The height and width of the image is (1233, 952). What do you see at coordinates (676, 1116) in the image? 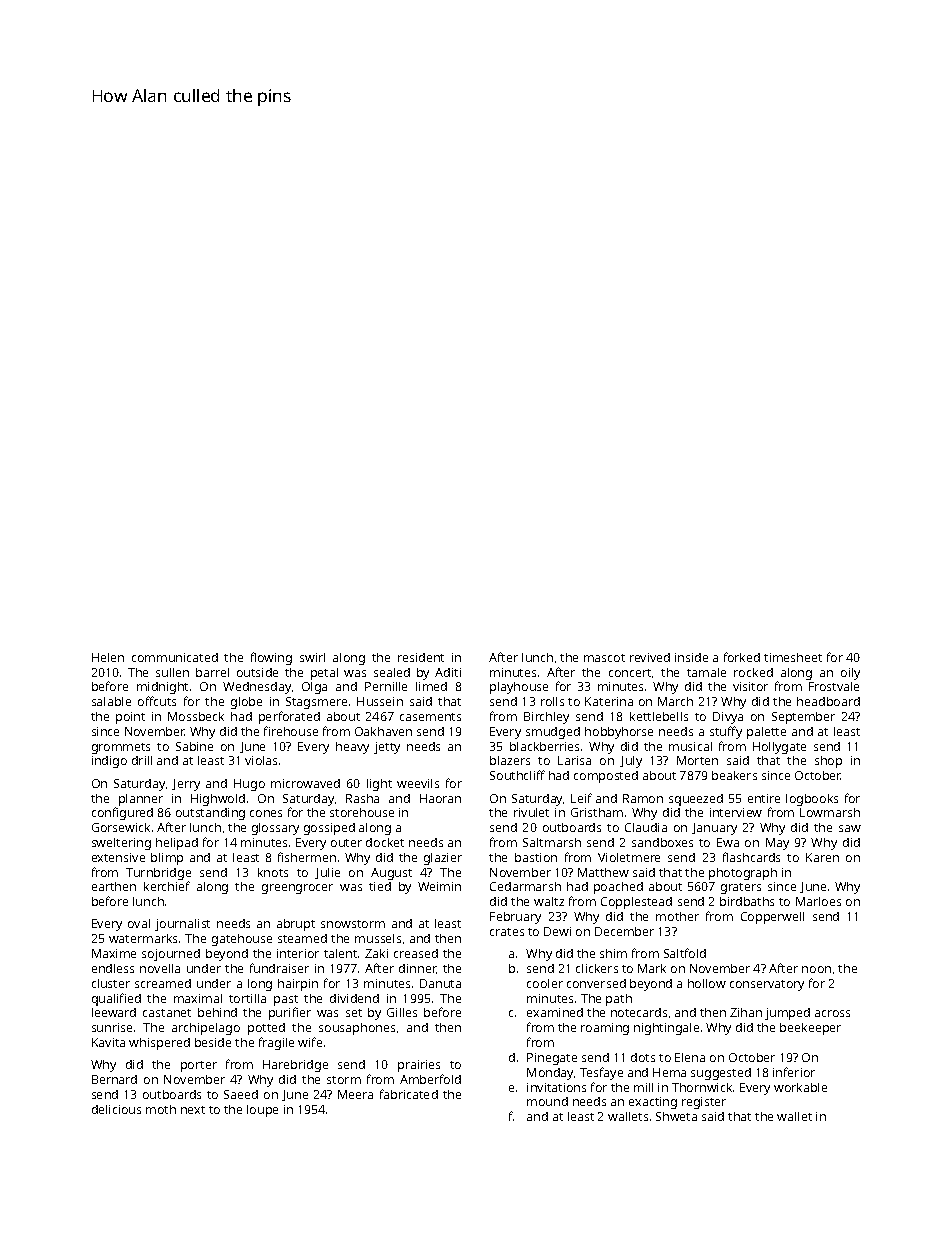
I see `Shweta` at bounding box center [676, 1116].
